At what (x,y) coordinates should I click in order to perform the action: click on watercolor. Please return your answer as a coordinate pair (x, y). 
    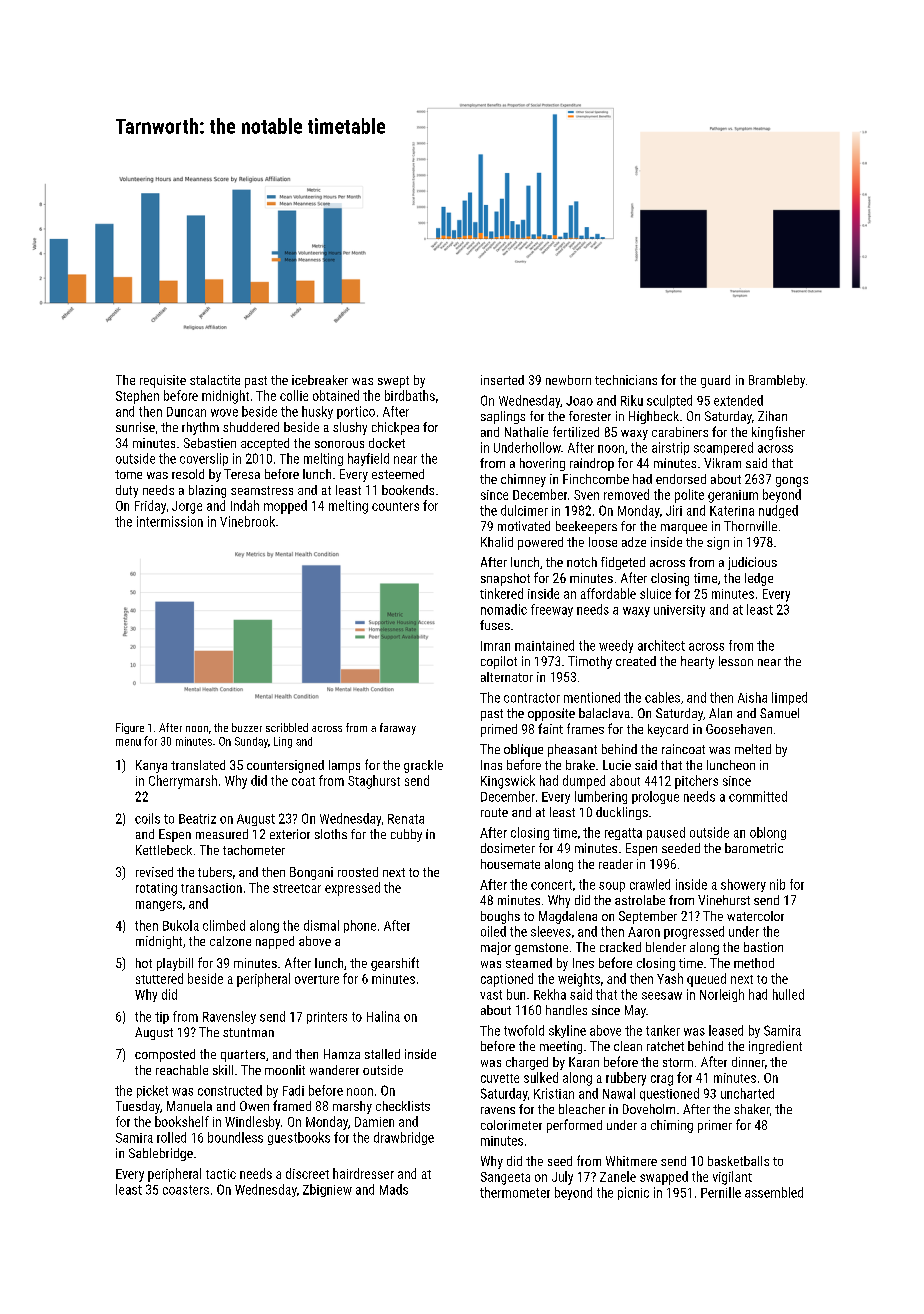
    Looking at the image, I should click on (755, 916).
